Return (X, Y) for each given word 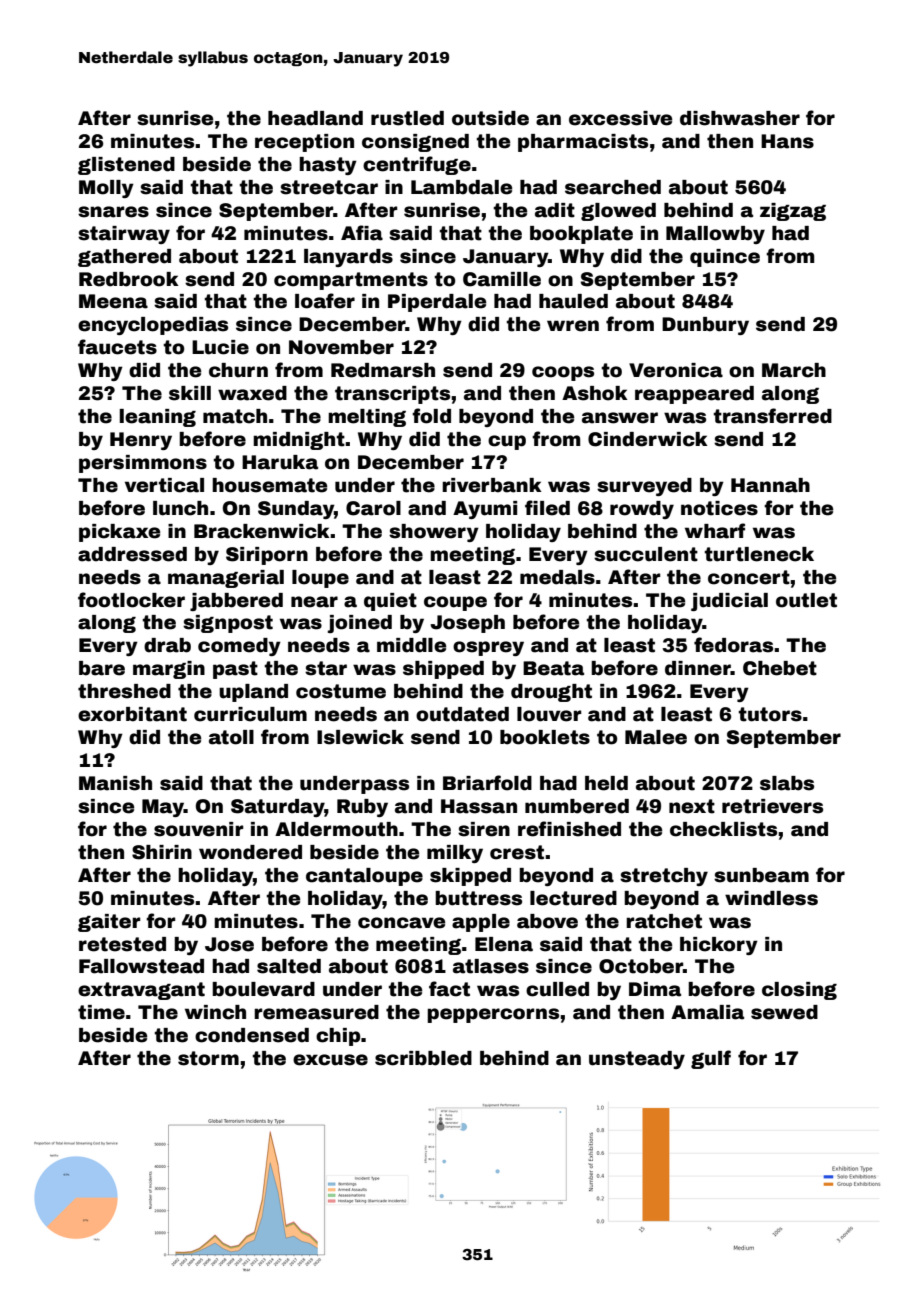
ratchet (664, 921)
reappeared (694, 395)
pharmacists (583, 143)
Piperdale (437, 303)
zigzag (793, 212)
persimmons (143, 464)
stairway (124, 235)
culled (557, 989)
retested (122, 944)
